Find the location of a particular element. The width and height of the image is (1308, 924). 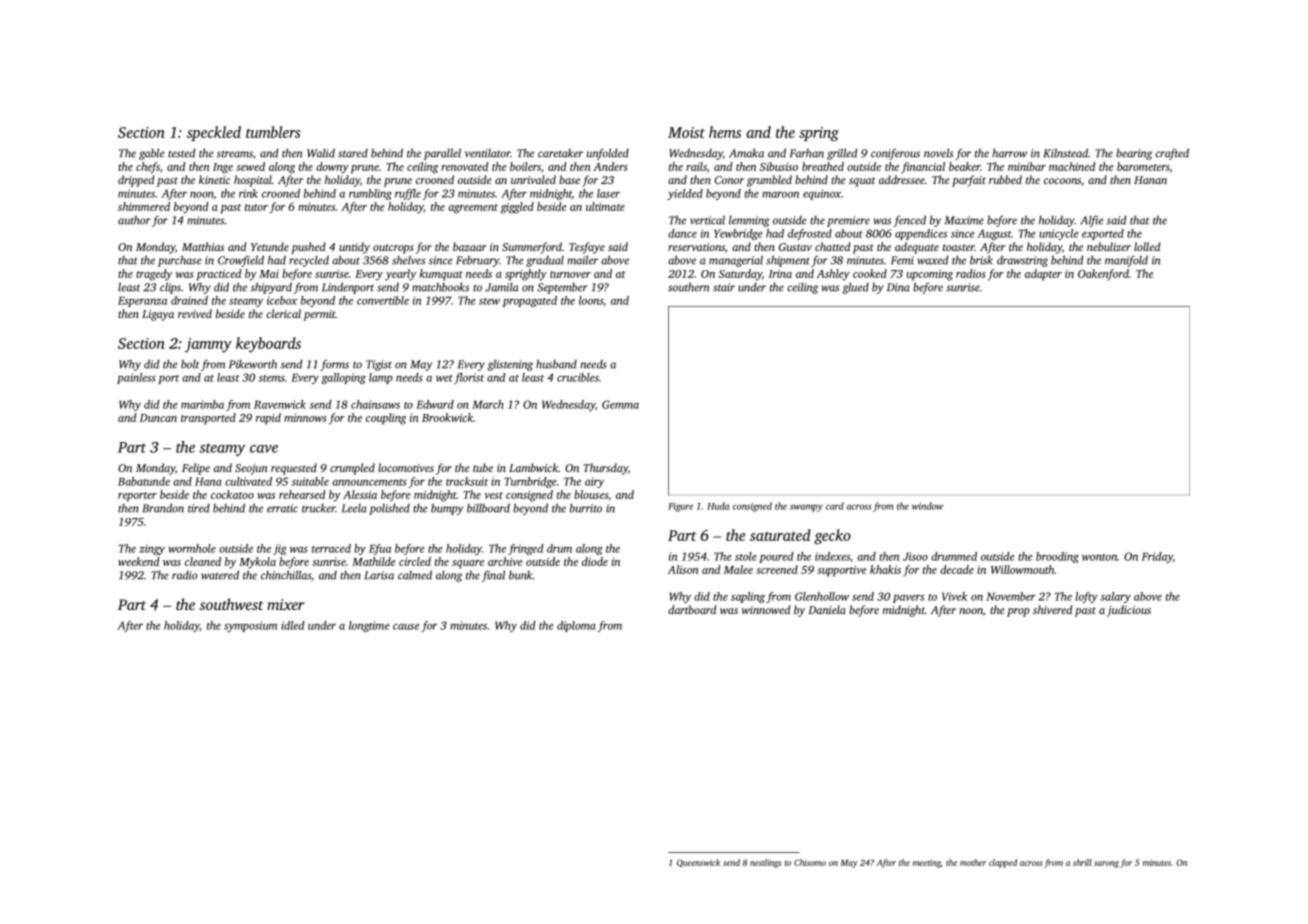

shrill is located at coordinates (1082, 862).
